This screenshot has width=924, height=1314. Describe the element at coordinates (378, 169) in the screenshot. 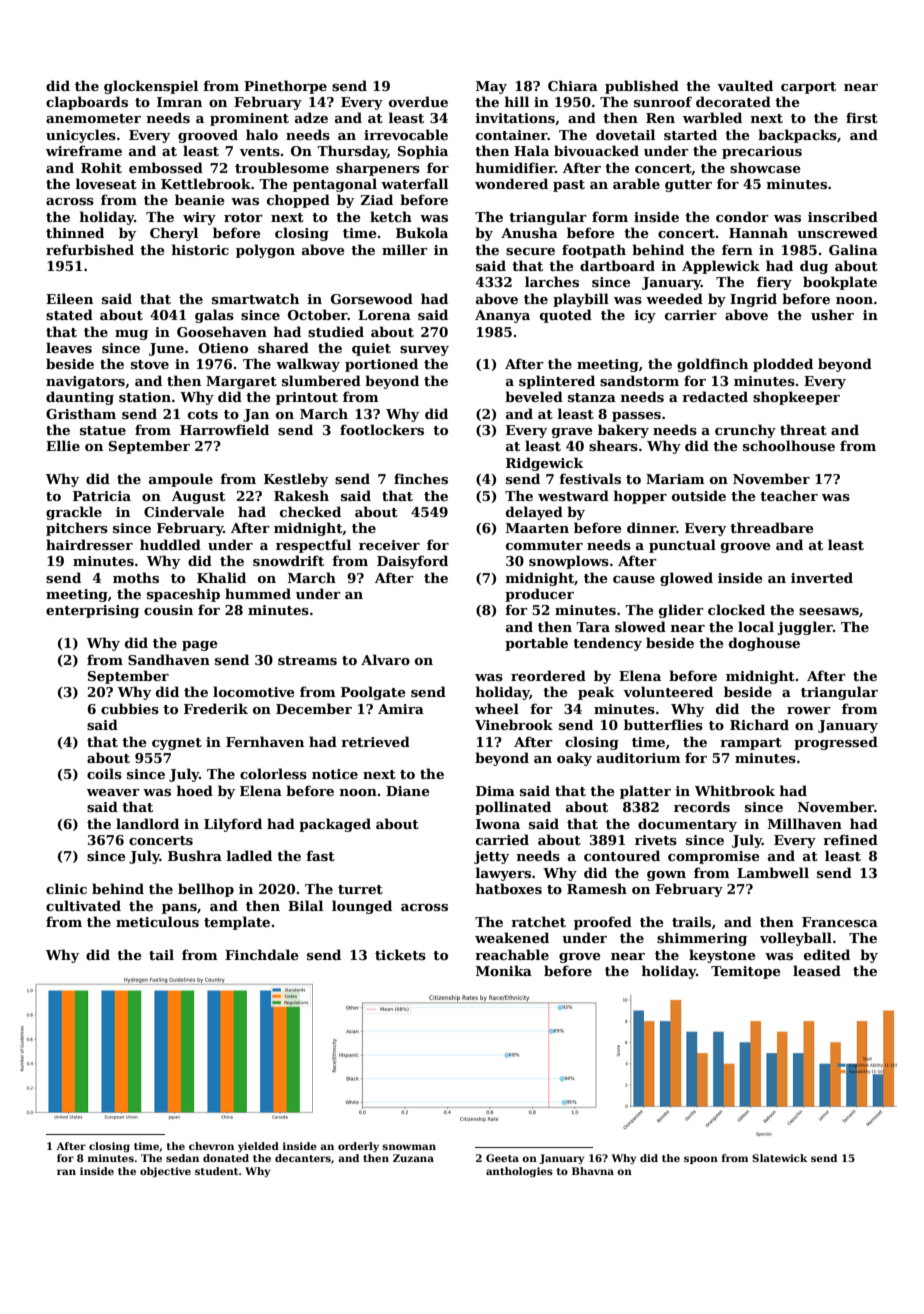

I see `sharpeners` at that location.
